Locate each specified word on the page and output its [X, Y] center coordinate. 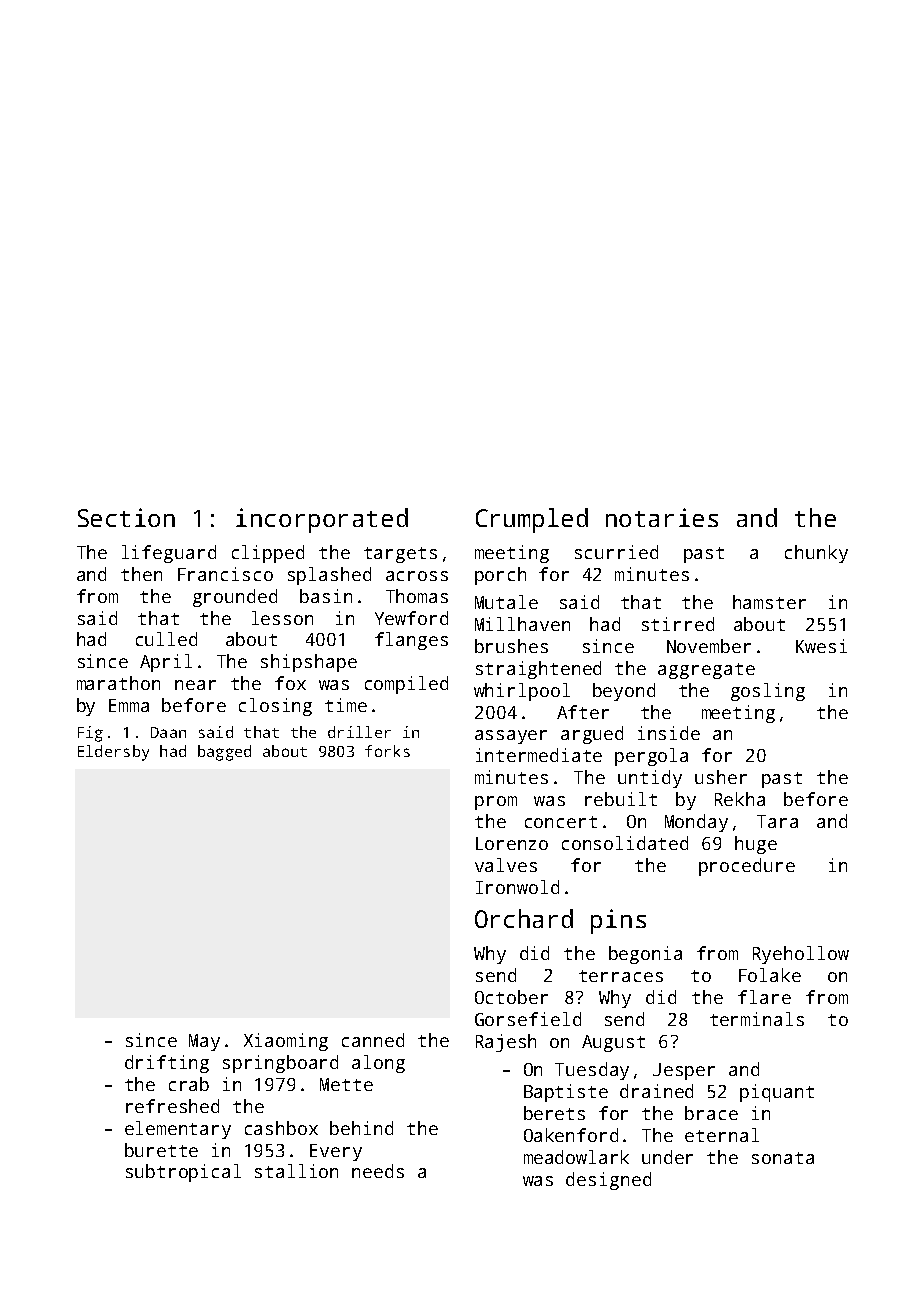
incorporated [322, 520]
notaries [662, 517]
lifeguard [169, 554]
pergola [651, 757]
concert [561, 822]
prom [496, 803]
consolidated [625, 843]
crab [189, 1084]
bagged [224, 753]
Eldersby [113, 753]
